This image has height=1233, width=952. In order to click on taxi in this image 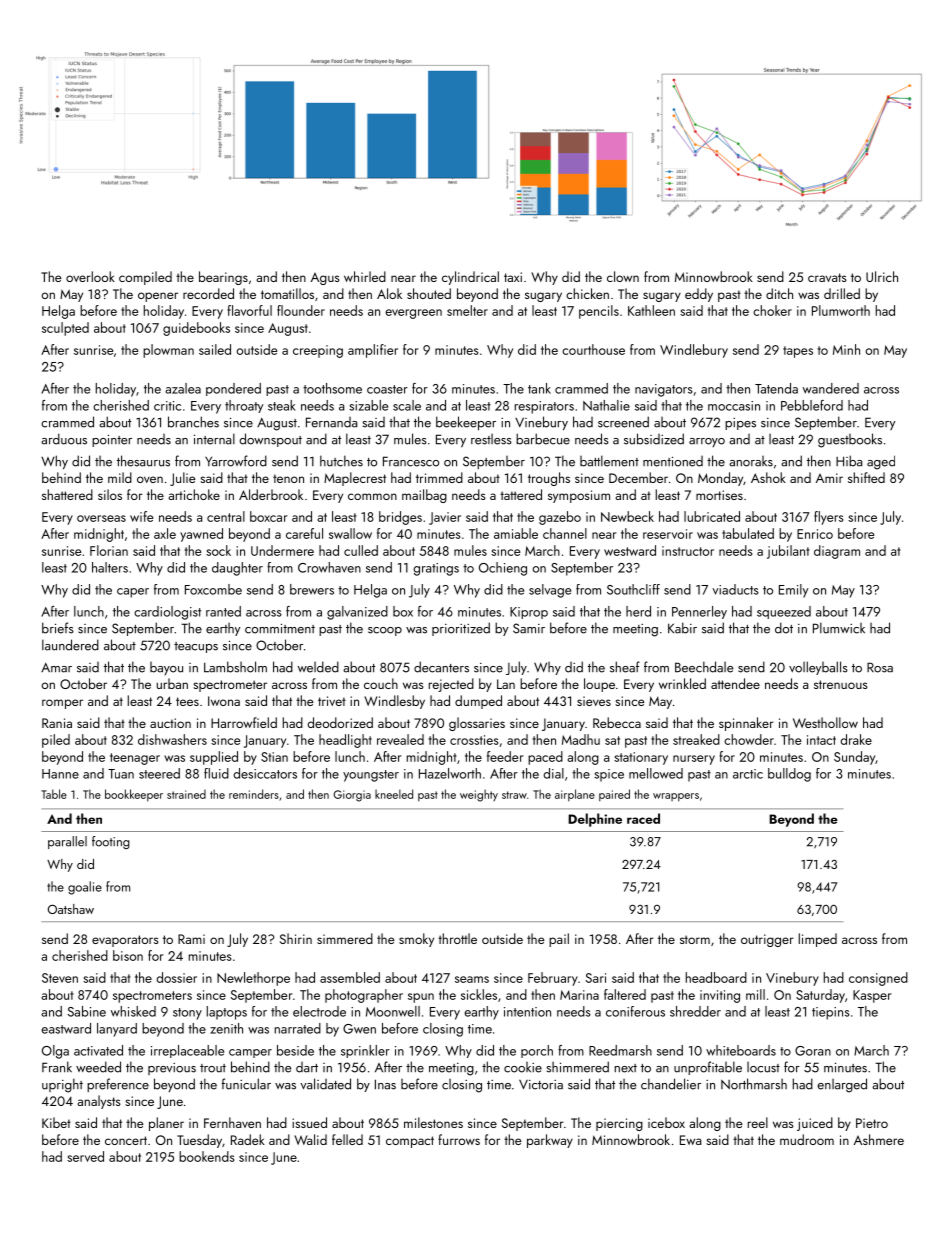, I will do `click(513, 277)`.
